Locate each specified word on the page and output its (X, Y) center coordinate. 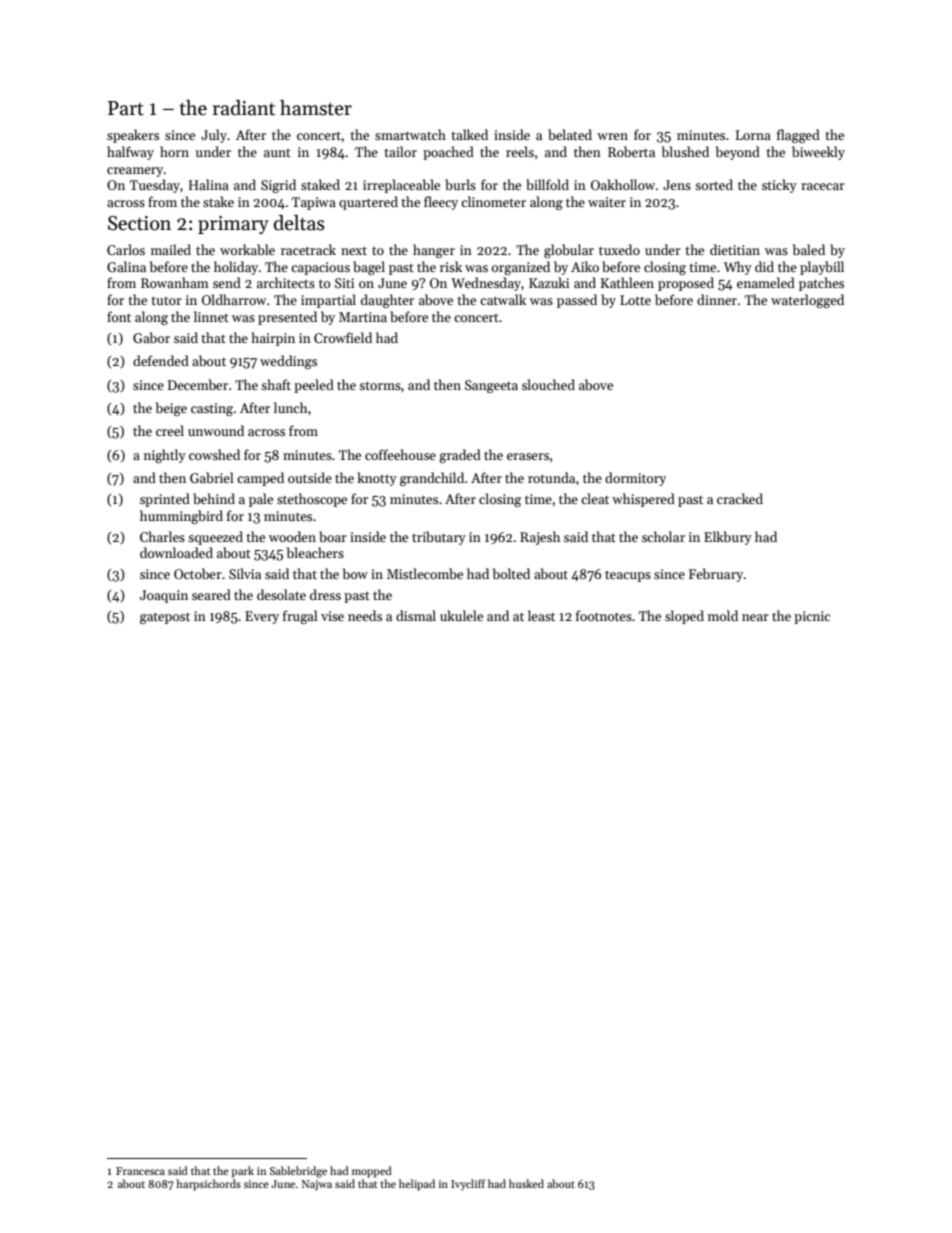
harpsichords (208, 1185)
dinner (717, 299)
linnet (211, 316)
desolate (281, 594)
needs (365, 615)
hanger (434, 251)
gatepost (165, 618)
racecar (823, 186)
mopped (372, 1172)
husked (526, 1183)
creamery (135, 172)
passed (577, 301)
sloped (684, 617)
